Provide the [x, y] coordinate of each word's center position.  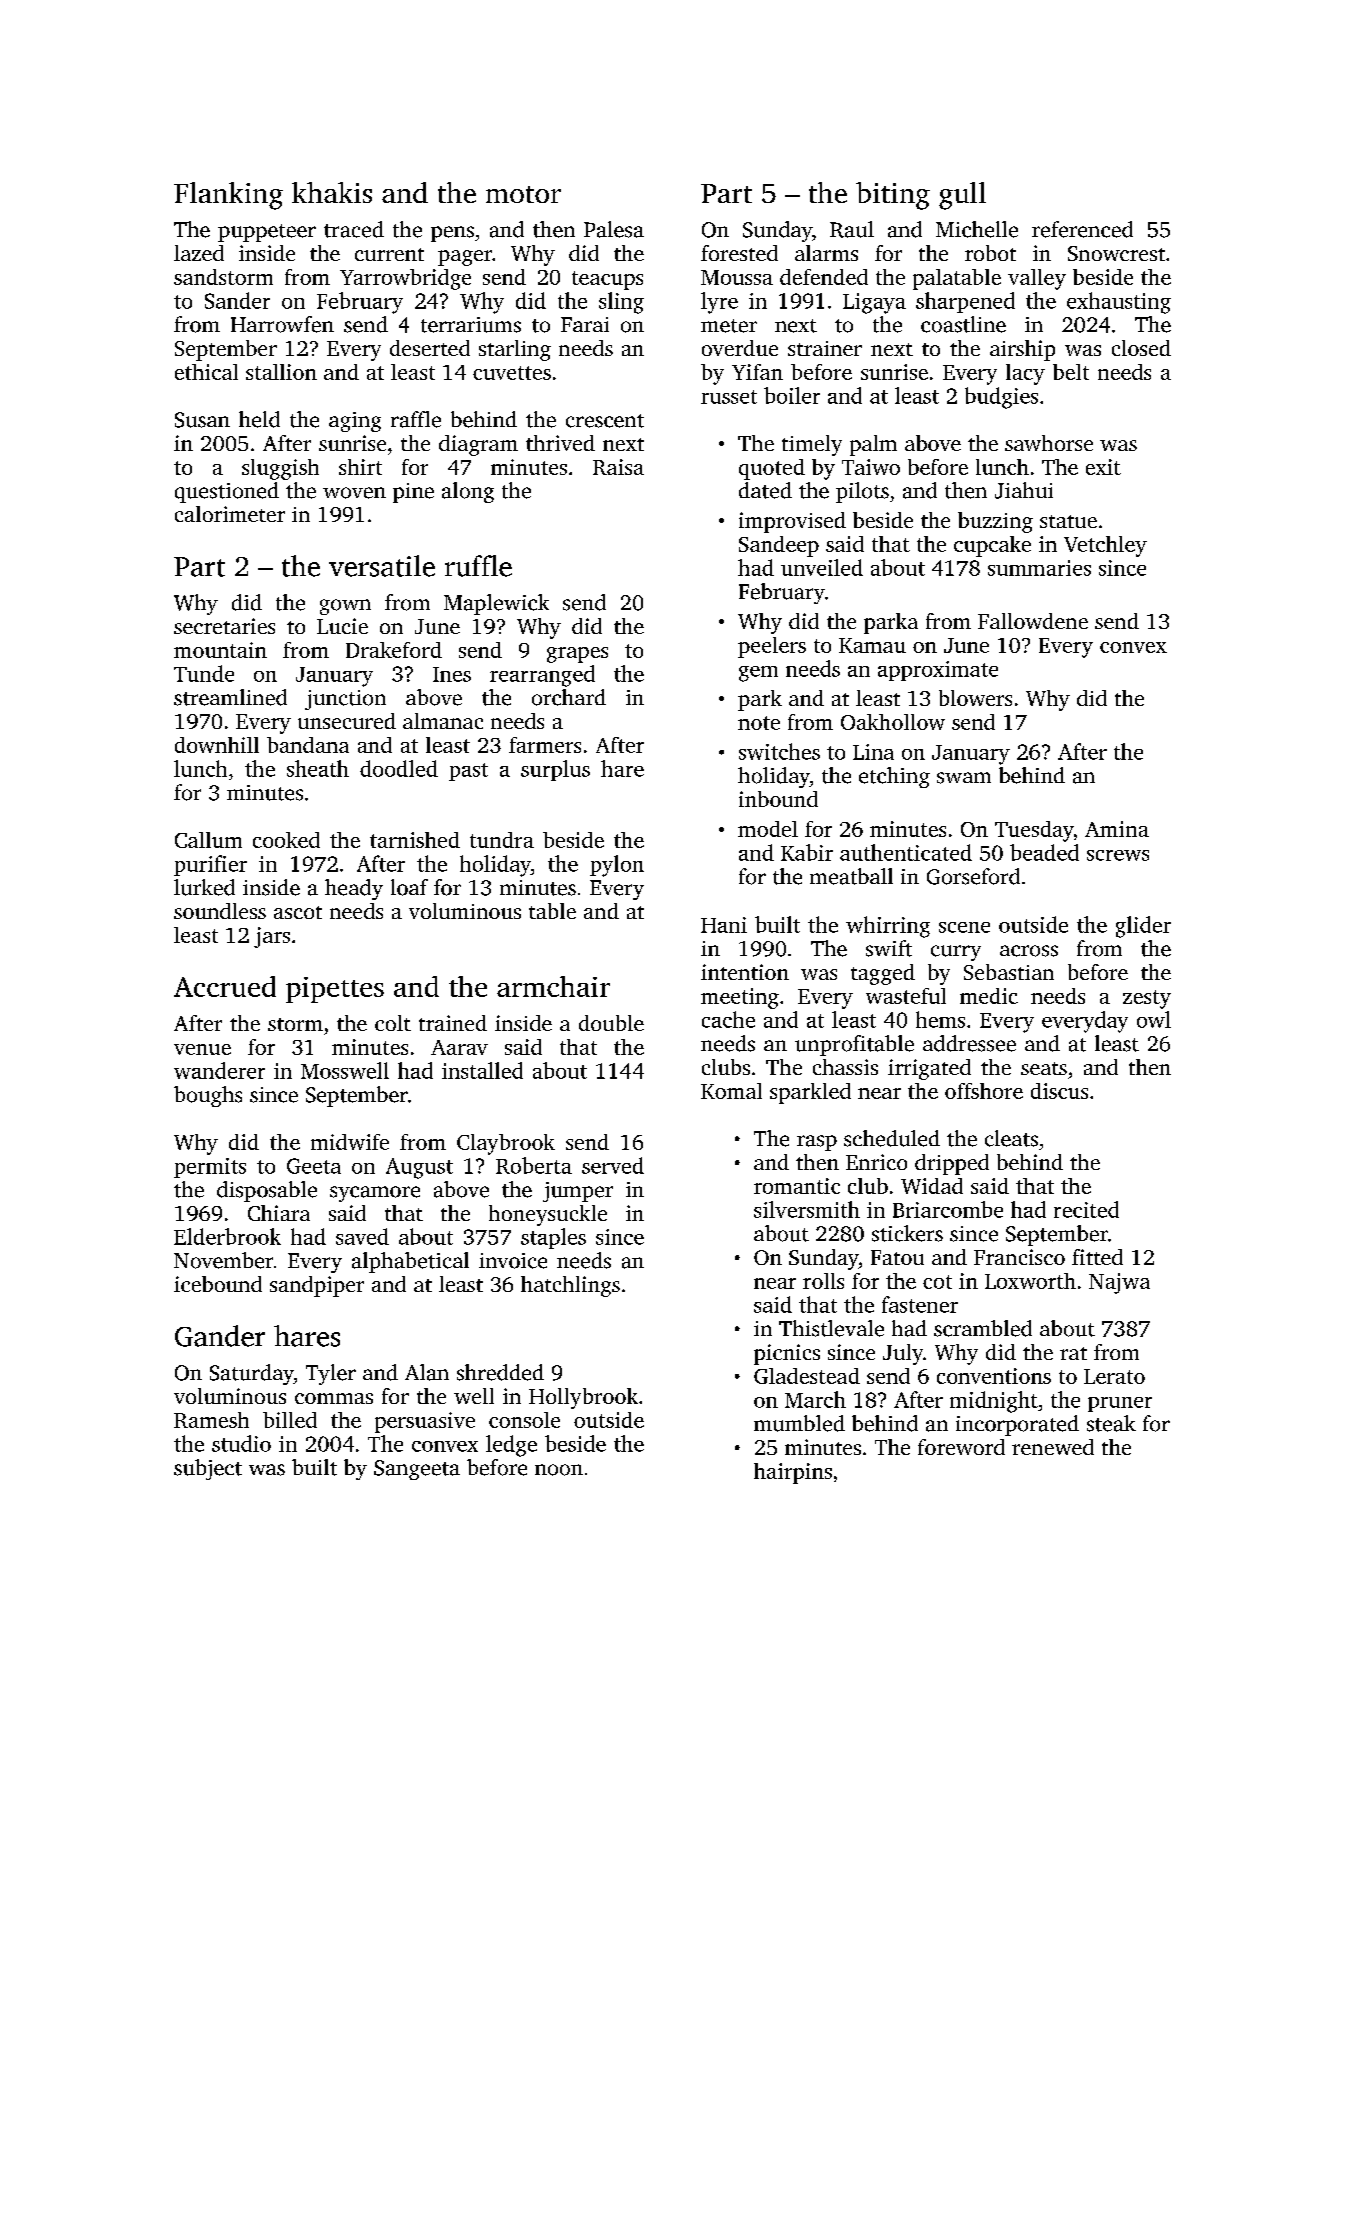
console [524, 1420]
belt [1071, 372]
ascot [298, 912]
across [1029, 951]
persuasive [425, 1422]
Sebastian [1009, 972]
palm [873, 445]
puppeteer [267, 233]
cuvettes [512, 373]
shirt [360, 467]
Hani [724, 925]
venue [202, 1049]
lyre [719, 303]
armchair [553, 986]
